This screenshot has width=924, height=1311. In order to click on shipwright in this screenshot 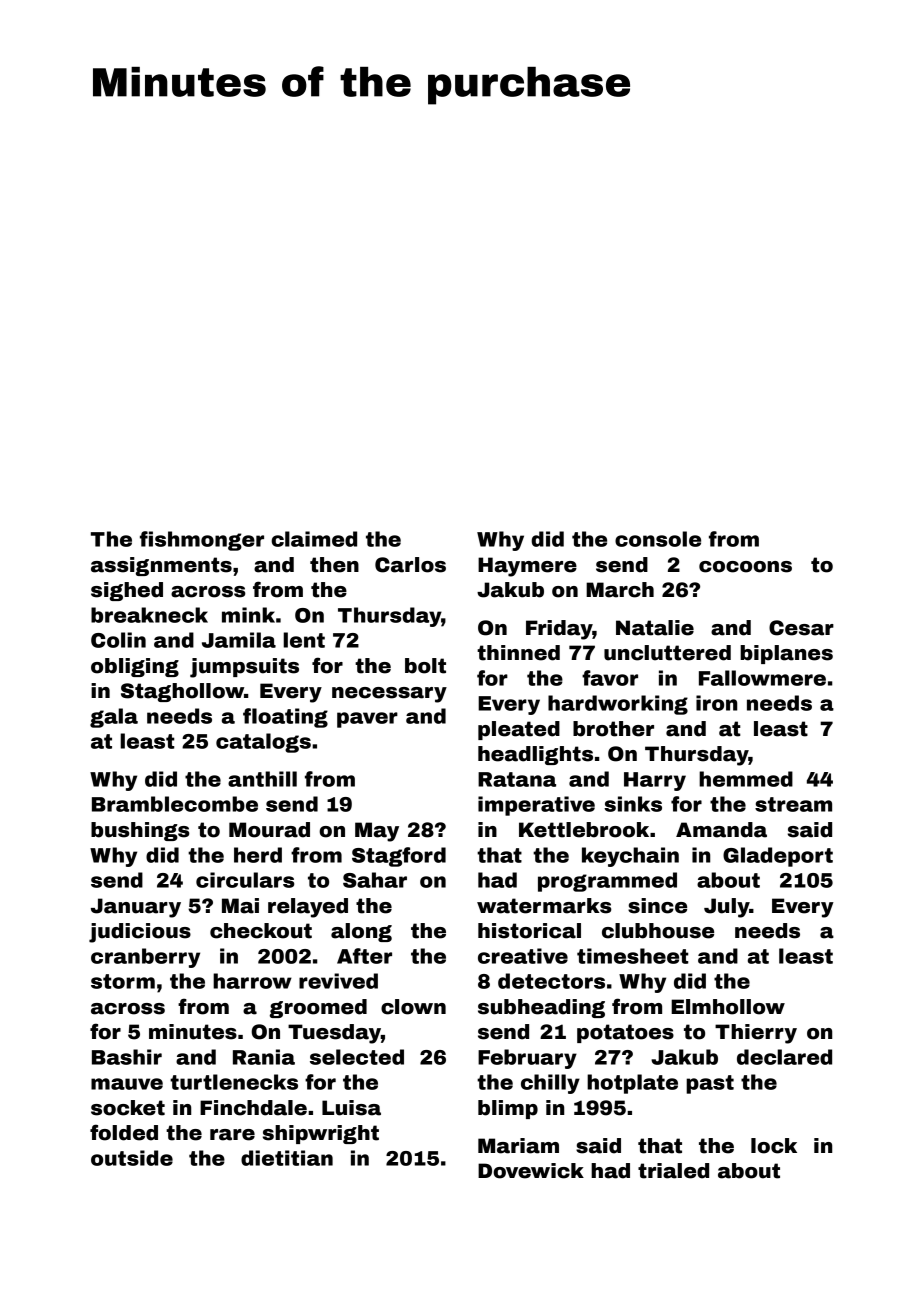, I will do `click(321, 1134)`.
